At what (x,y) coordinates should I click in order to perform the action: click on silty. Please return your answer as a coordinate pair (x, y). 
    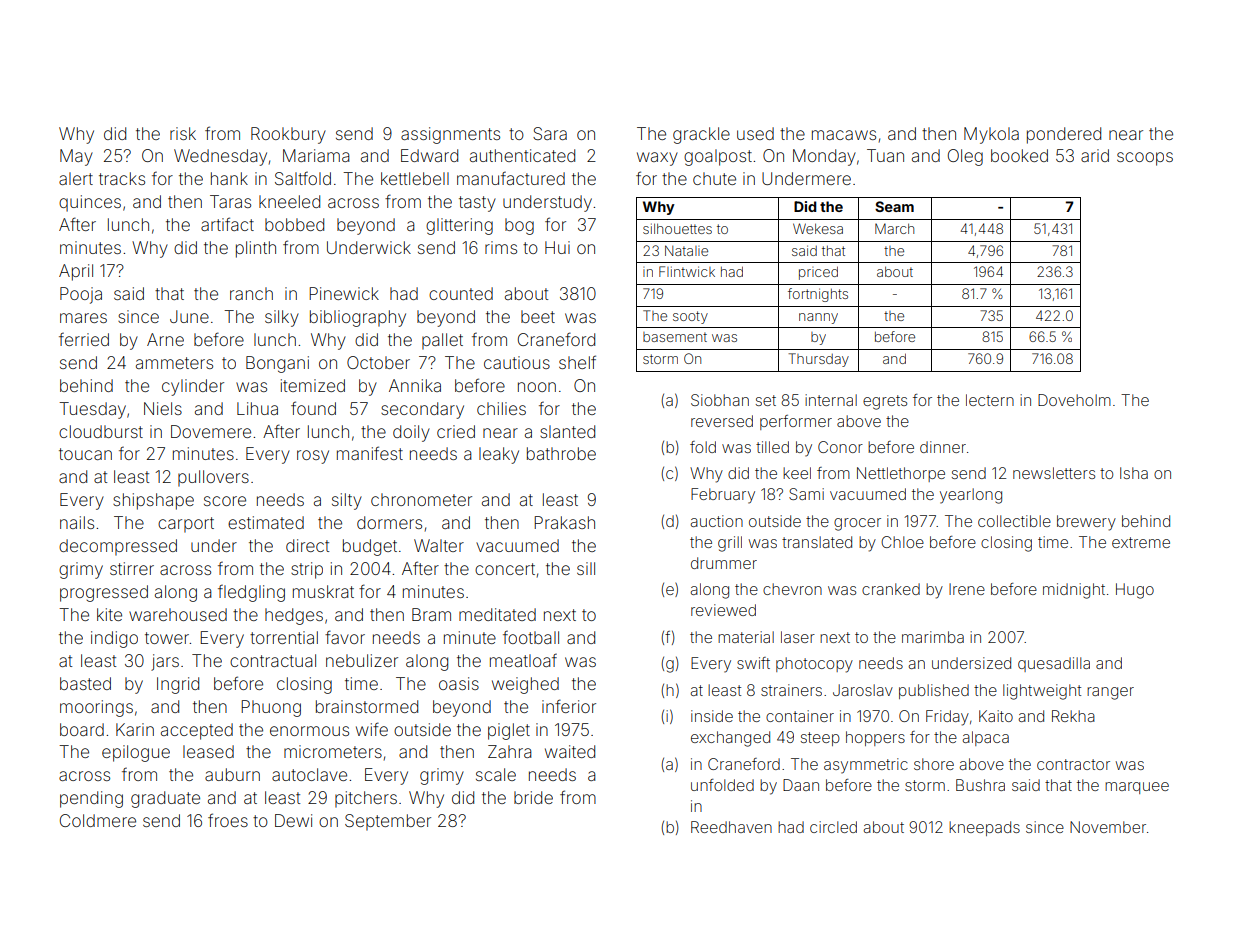
    Looking at the image, I should click on (347, 501).
